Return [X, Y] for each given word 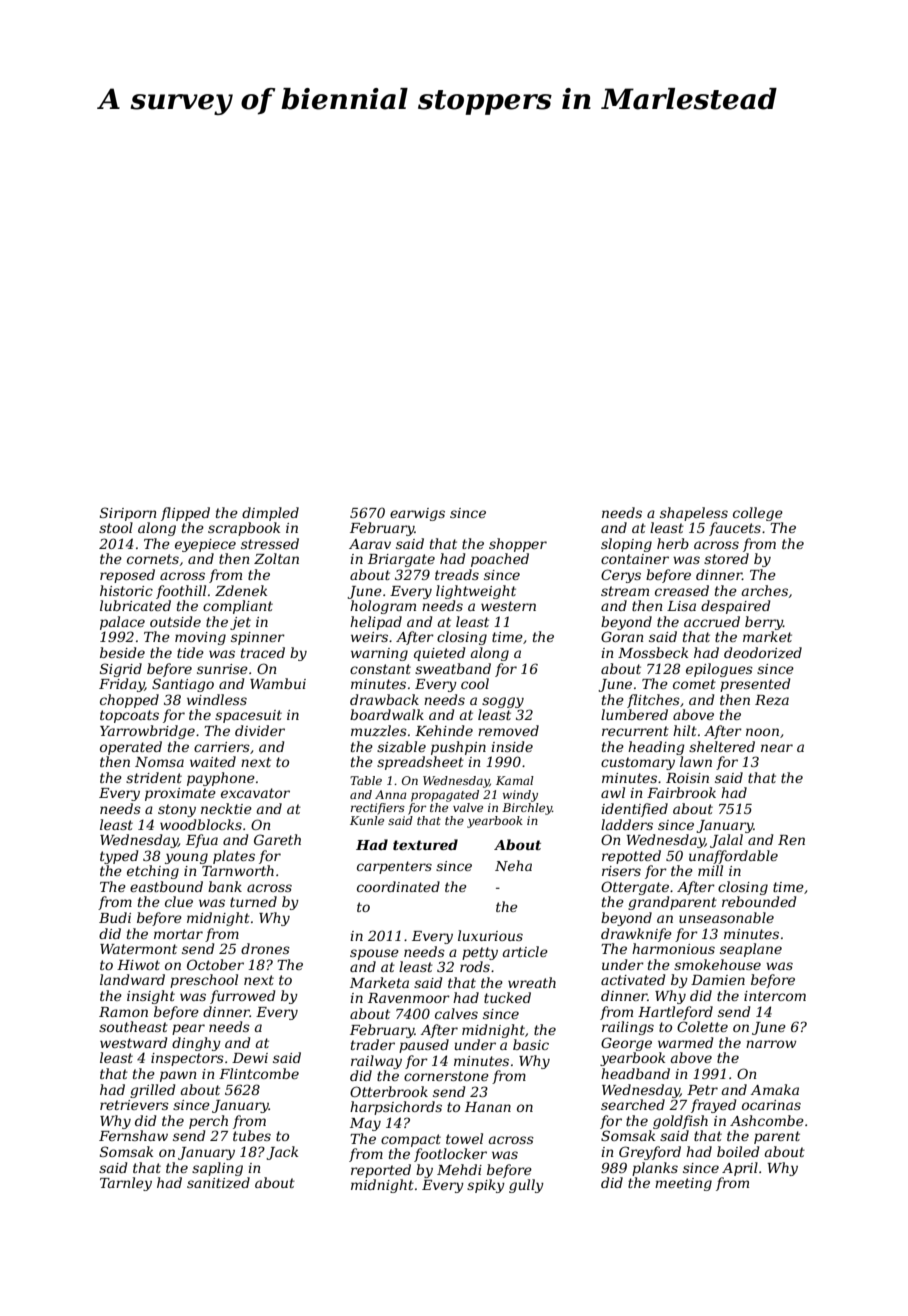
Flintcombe [259, 1073]
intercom [775, 996]
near [777, 748]
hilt [685, 730]
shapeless [694, 514]
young [186, 858]
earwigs [417, 514]
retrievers [134, 1105]
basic [531, 1044]
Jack [282, 1153]
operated [131, 748]
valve [468, 807]
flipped [185, 514]
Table [366, 780]
